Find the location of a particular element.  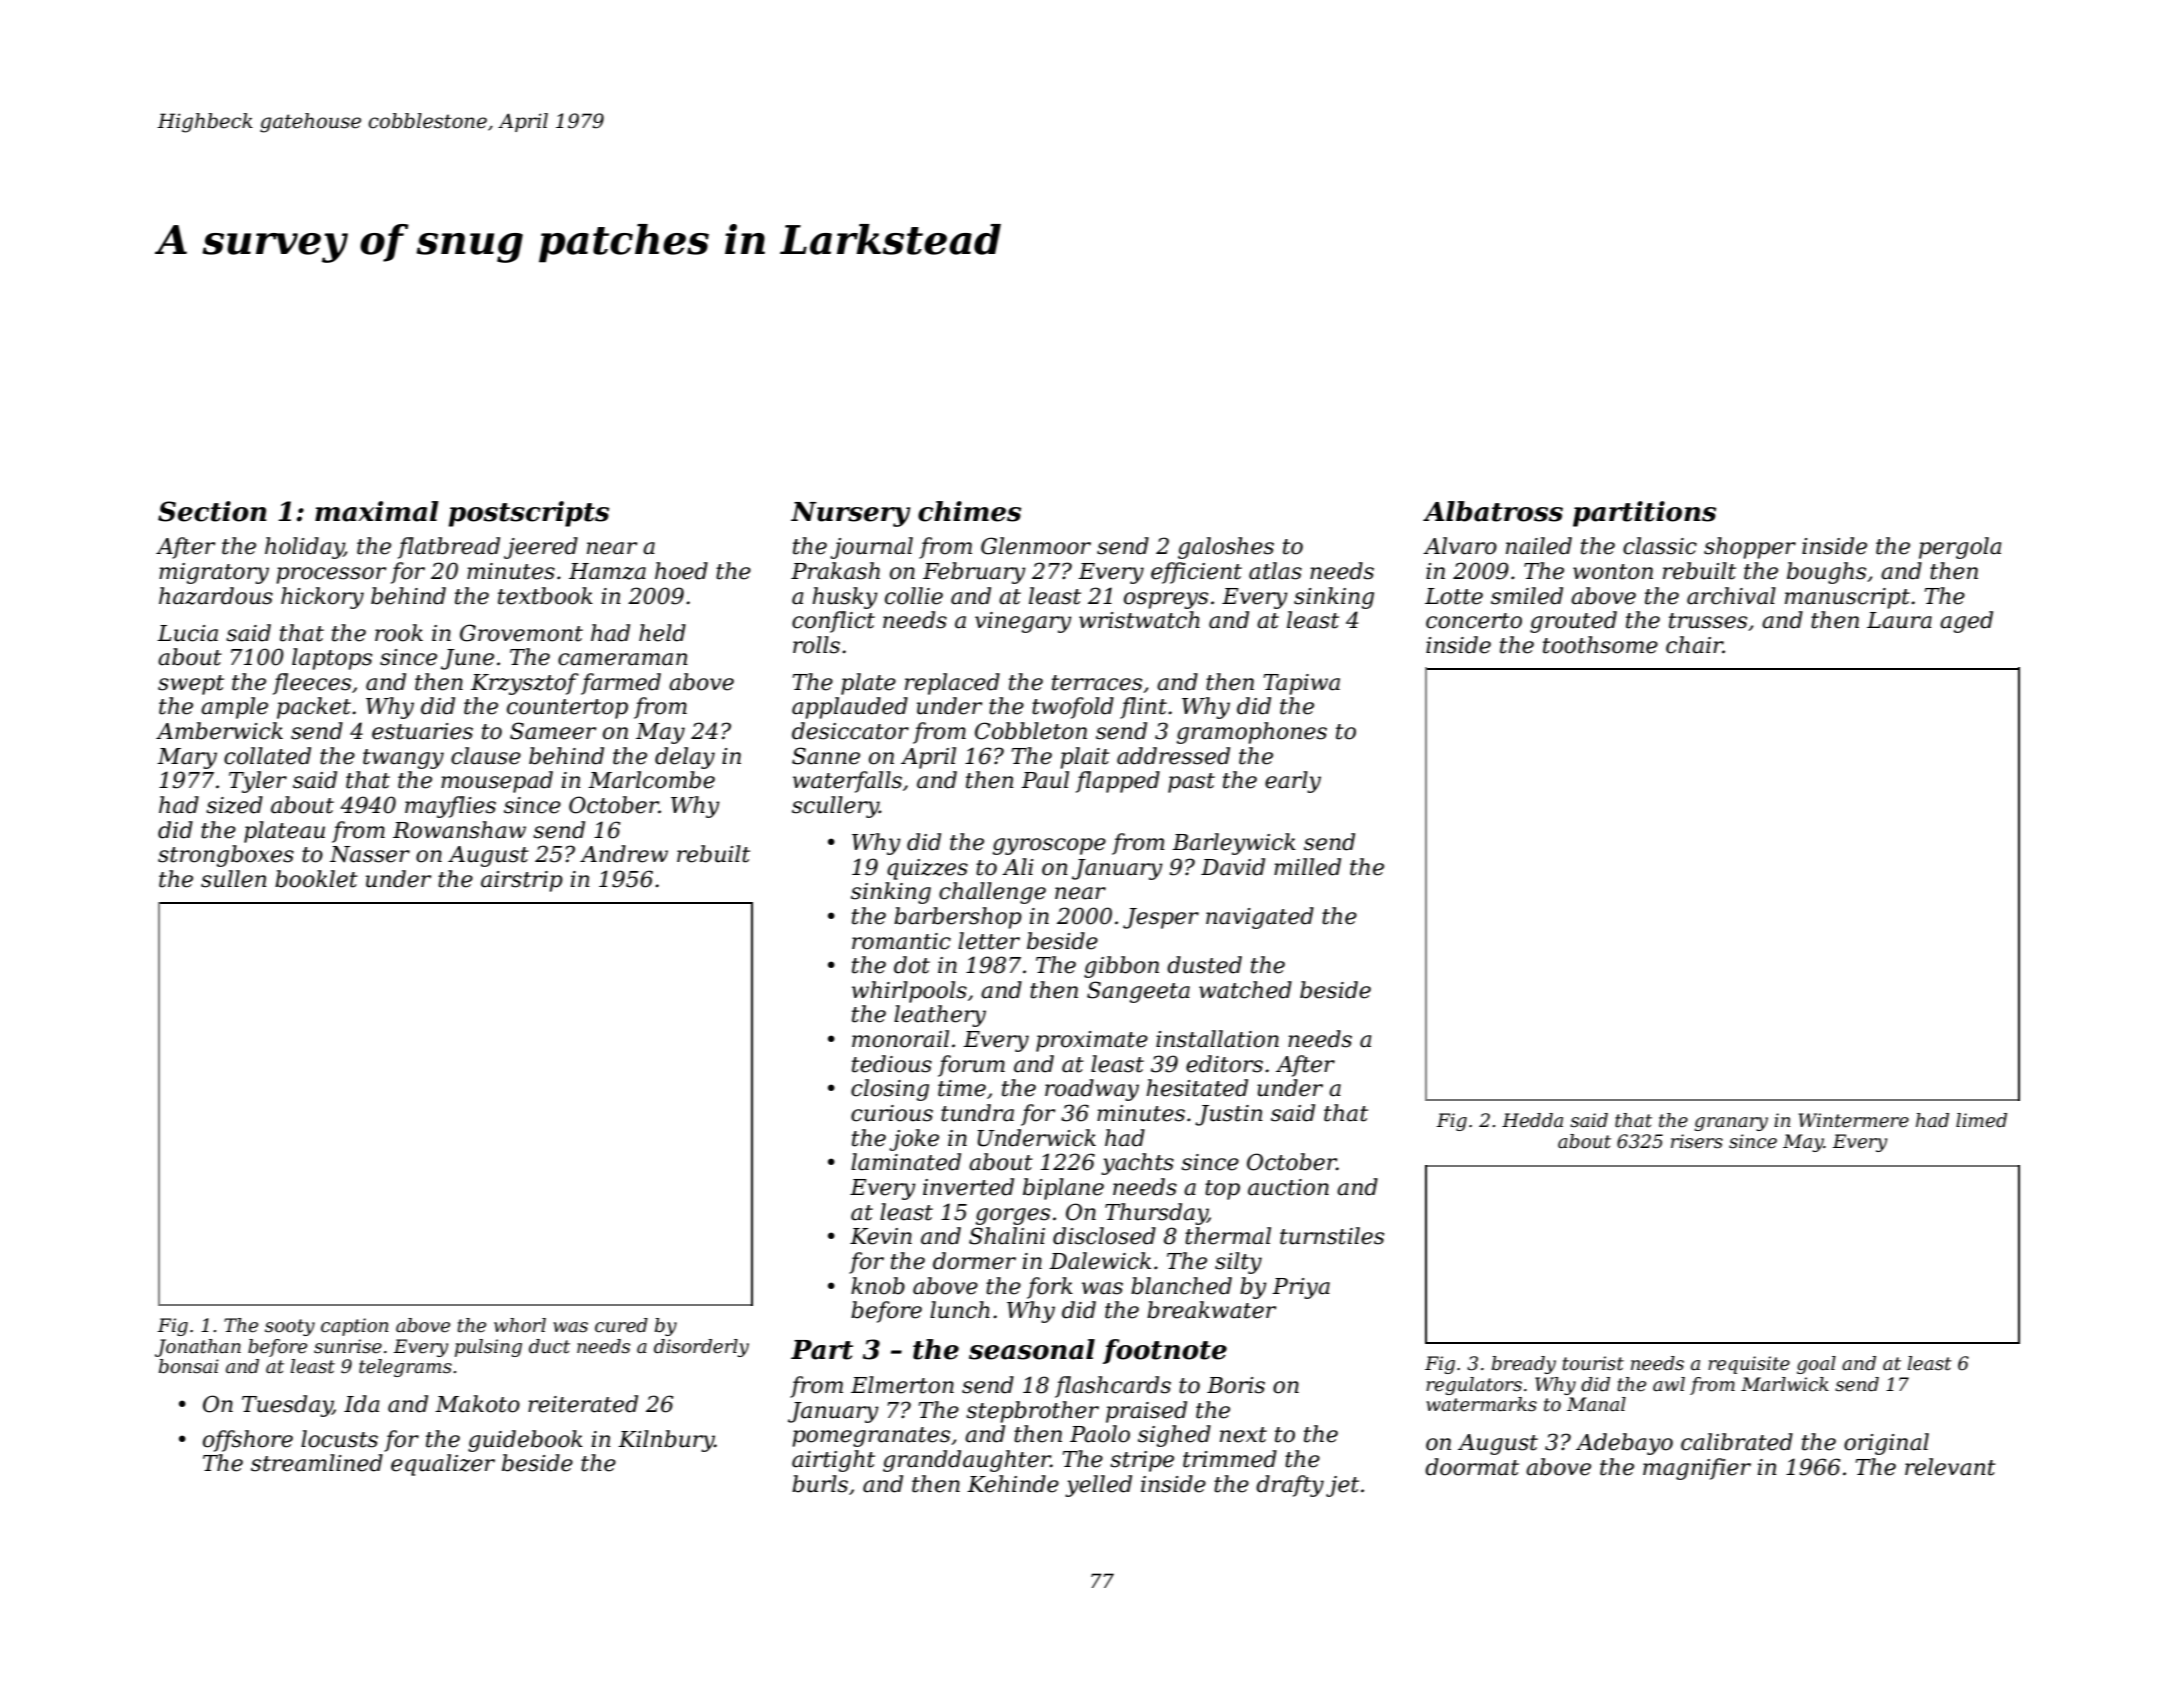

Hedda is located at coordinates (1532, 1120).
